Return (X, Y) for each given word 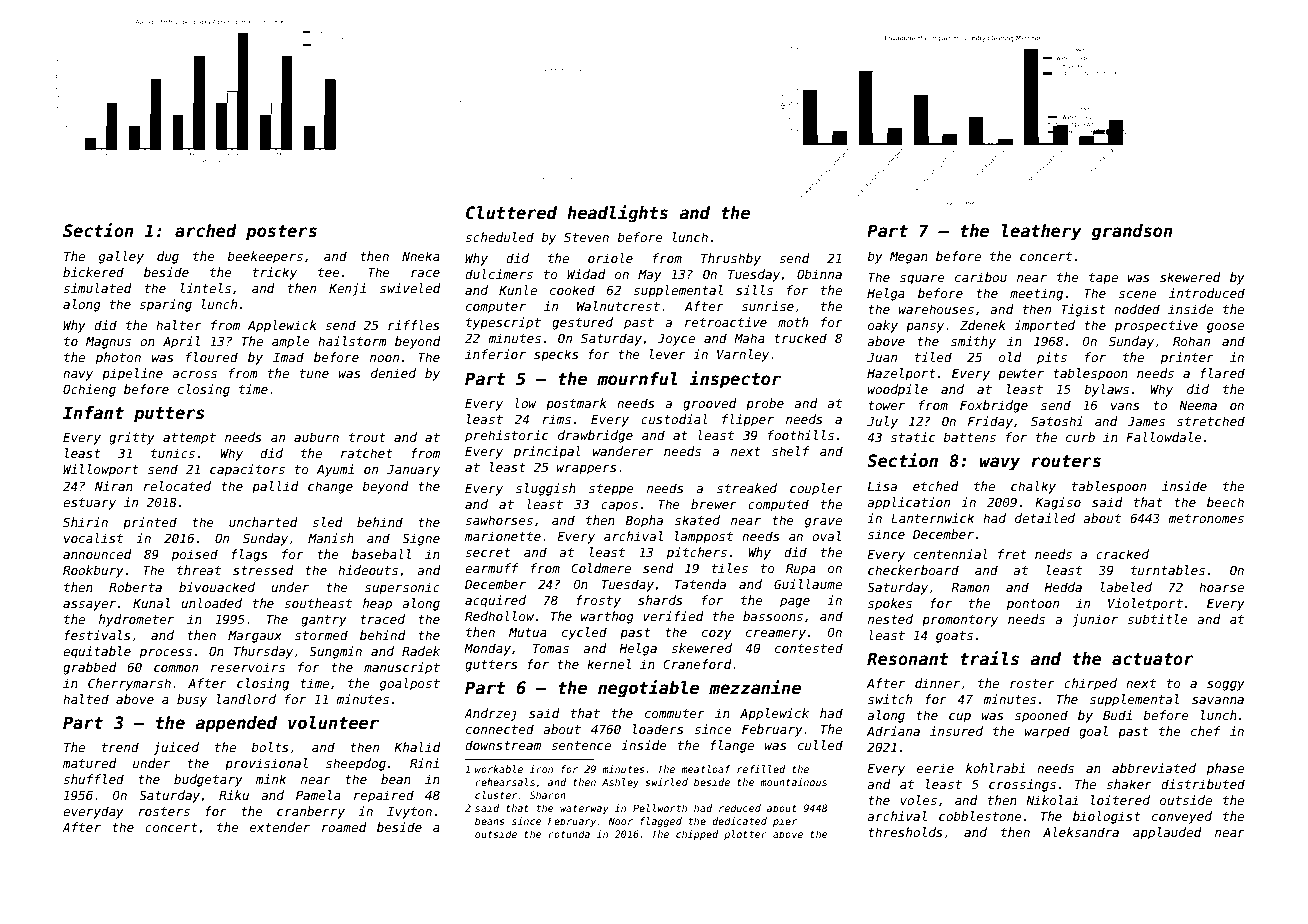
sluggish (546, 489)
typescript (503, 323)
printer (1187, 358)
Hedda (1063, 587)
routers (1066, 461)
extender (280, 827)
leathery (1042, 232)
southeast (318, 603)
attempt (189, 439)
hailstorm (352, 341)
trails (989, 658)
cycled (584, 633)
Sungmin (335, 652)
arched (206, 231)
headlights (617, 214)
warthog (607, 617)
